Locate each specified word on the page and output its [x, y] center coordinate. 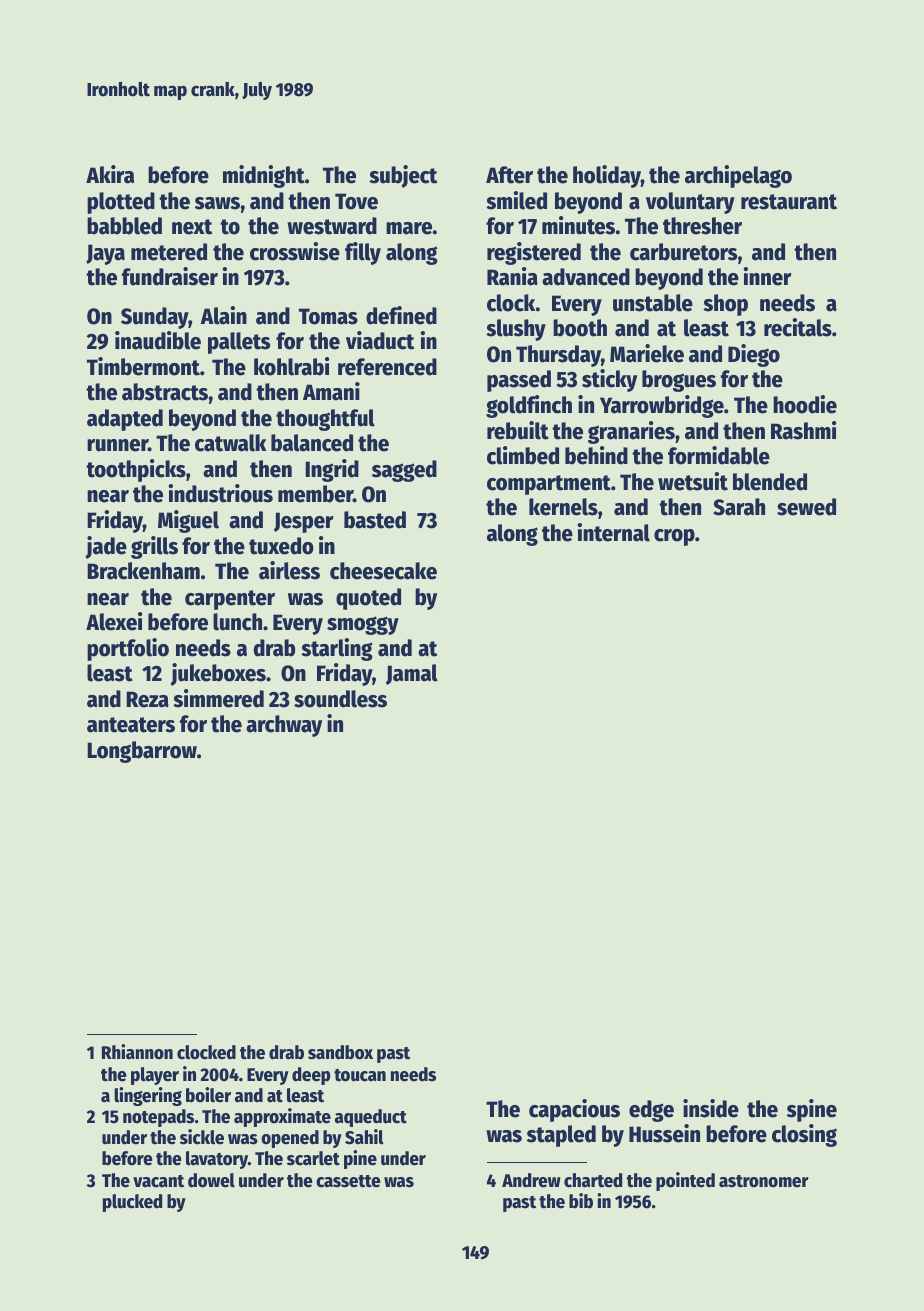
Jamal [412, 674]
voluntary [690, 203]
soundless [340, 699]
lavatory [217, 1160]
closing [804, 1135]
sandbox [340, 1052]
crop [674, 537]
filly [363, 253]
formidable [719, 455]
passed [519, 381]
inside [711, 1108]
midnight [264, 176]
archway [284, 726]
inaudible [158, 340]
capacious [574, 1110]
